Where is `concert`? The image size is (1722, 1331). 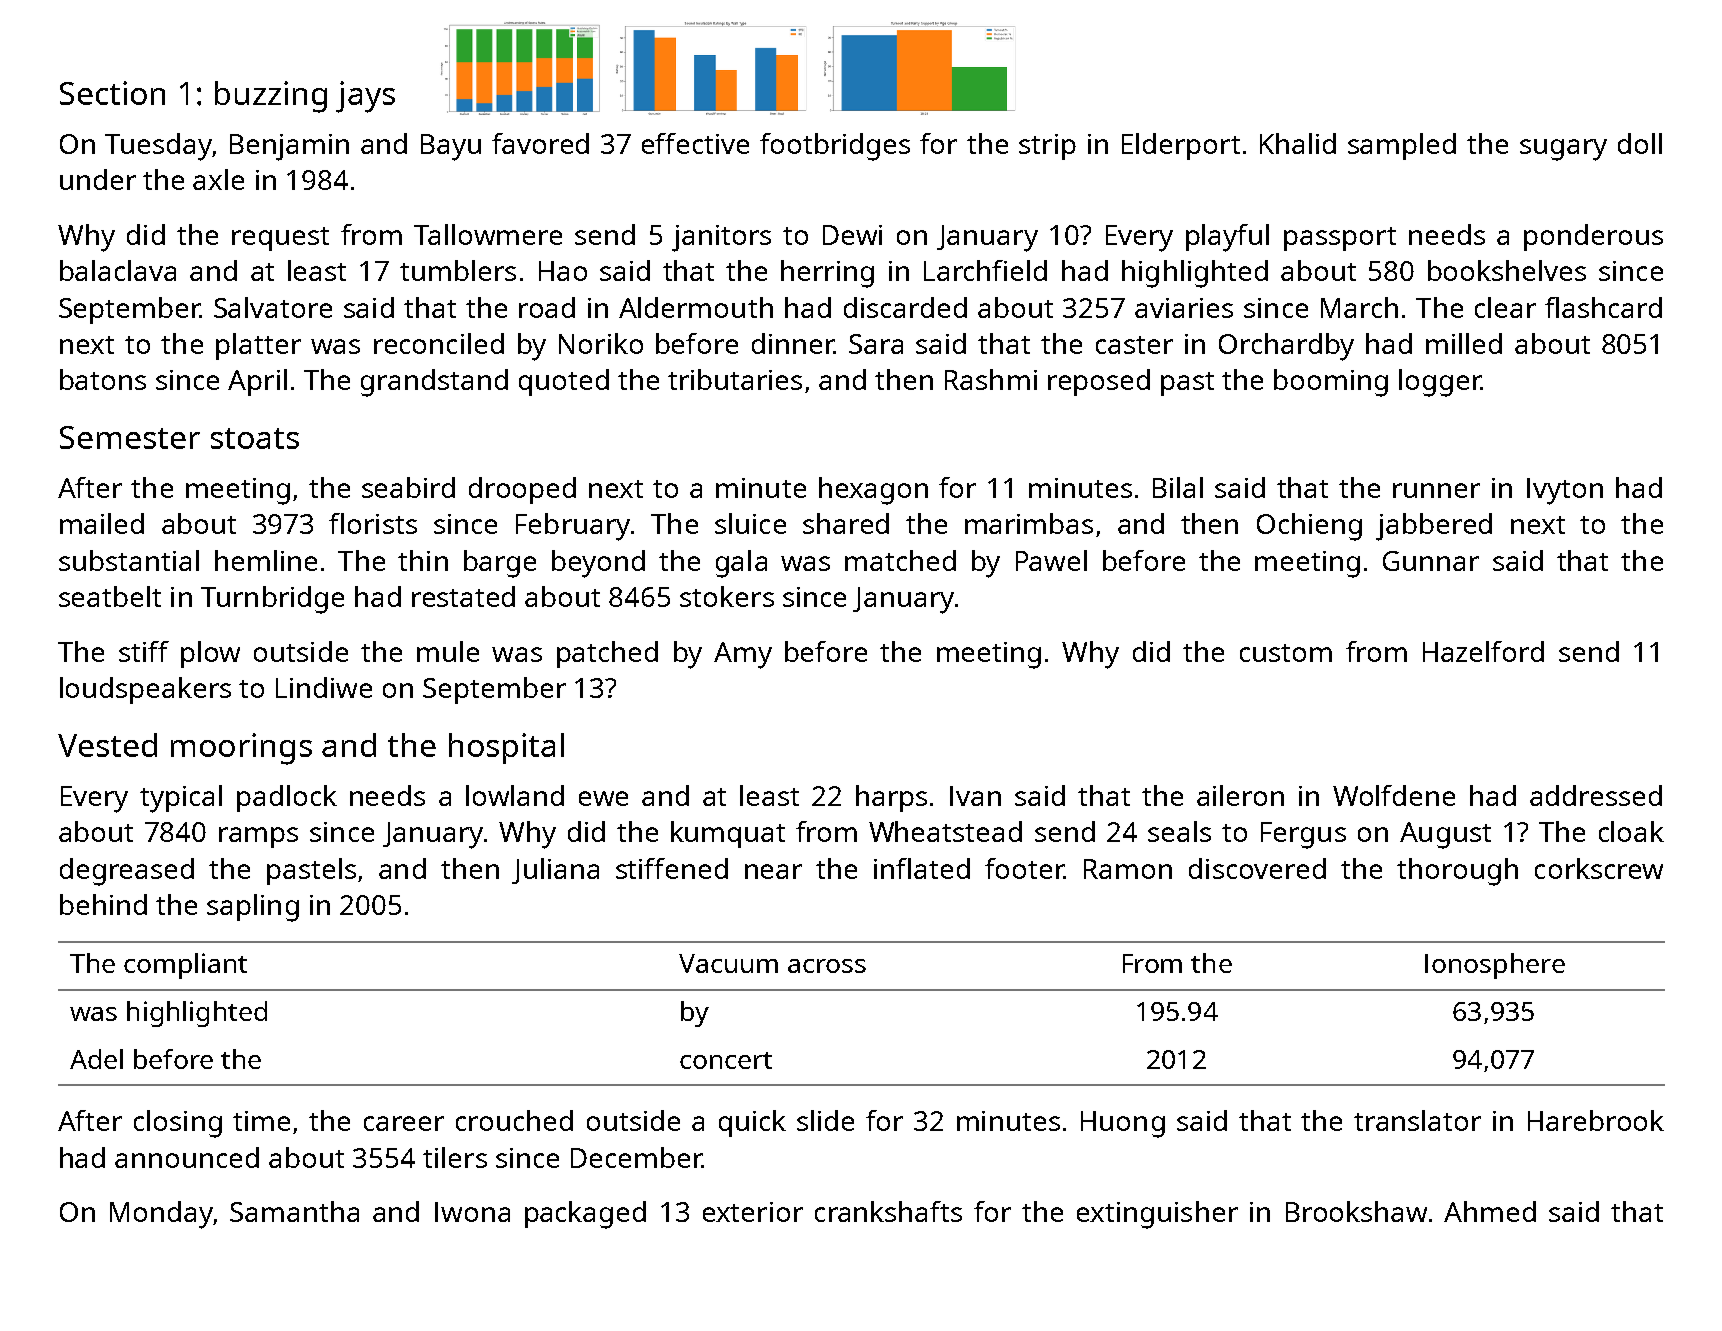
concert is located at coordinates (726, 1060).
